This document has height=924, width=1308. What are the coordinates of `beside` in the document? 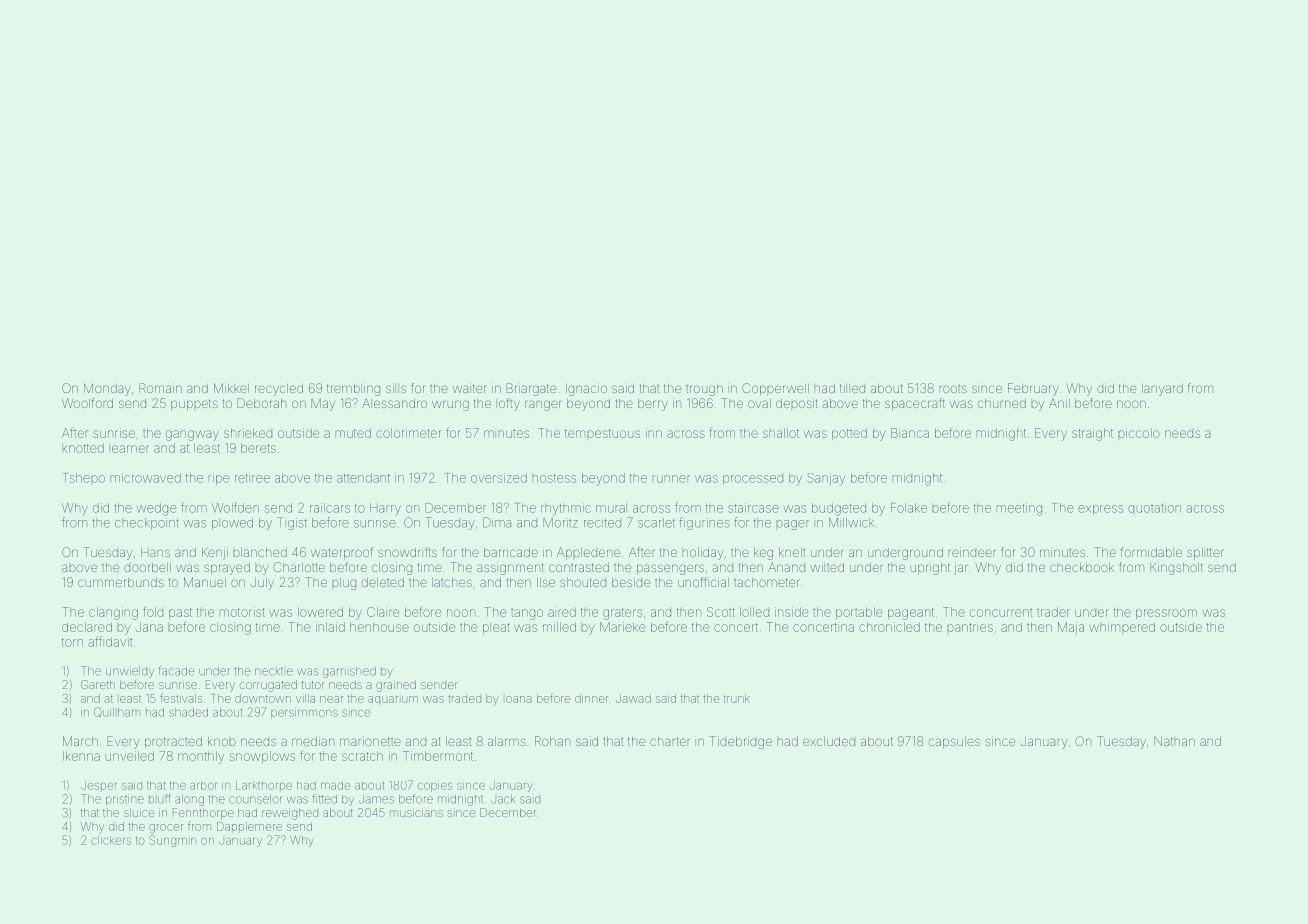 It's located at (631, 582).
